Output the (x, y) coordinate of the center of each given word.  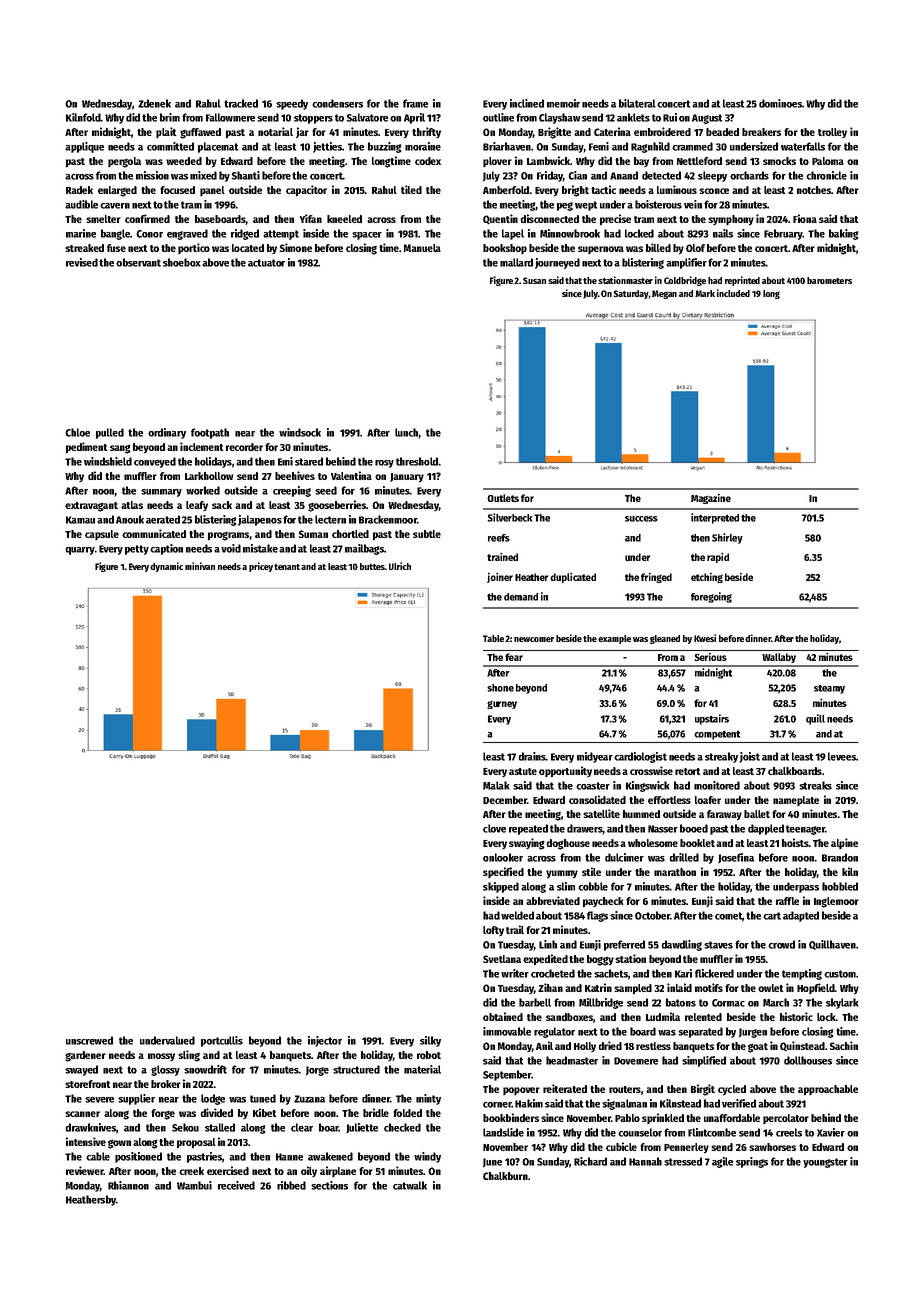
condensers (337, 103)
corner (497, 1105)
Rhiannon (128, 1185)
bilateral (637, 103)
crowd (781, 944)
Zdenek (154, 103)
